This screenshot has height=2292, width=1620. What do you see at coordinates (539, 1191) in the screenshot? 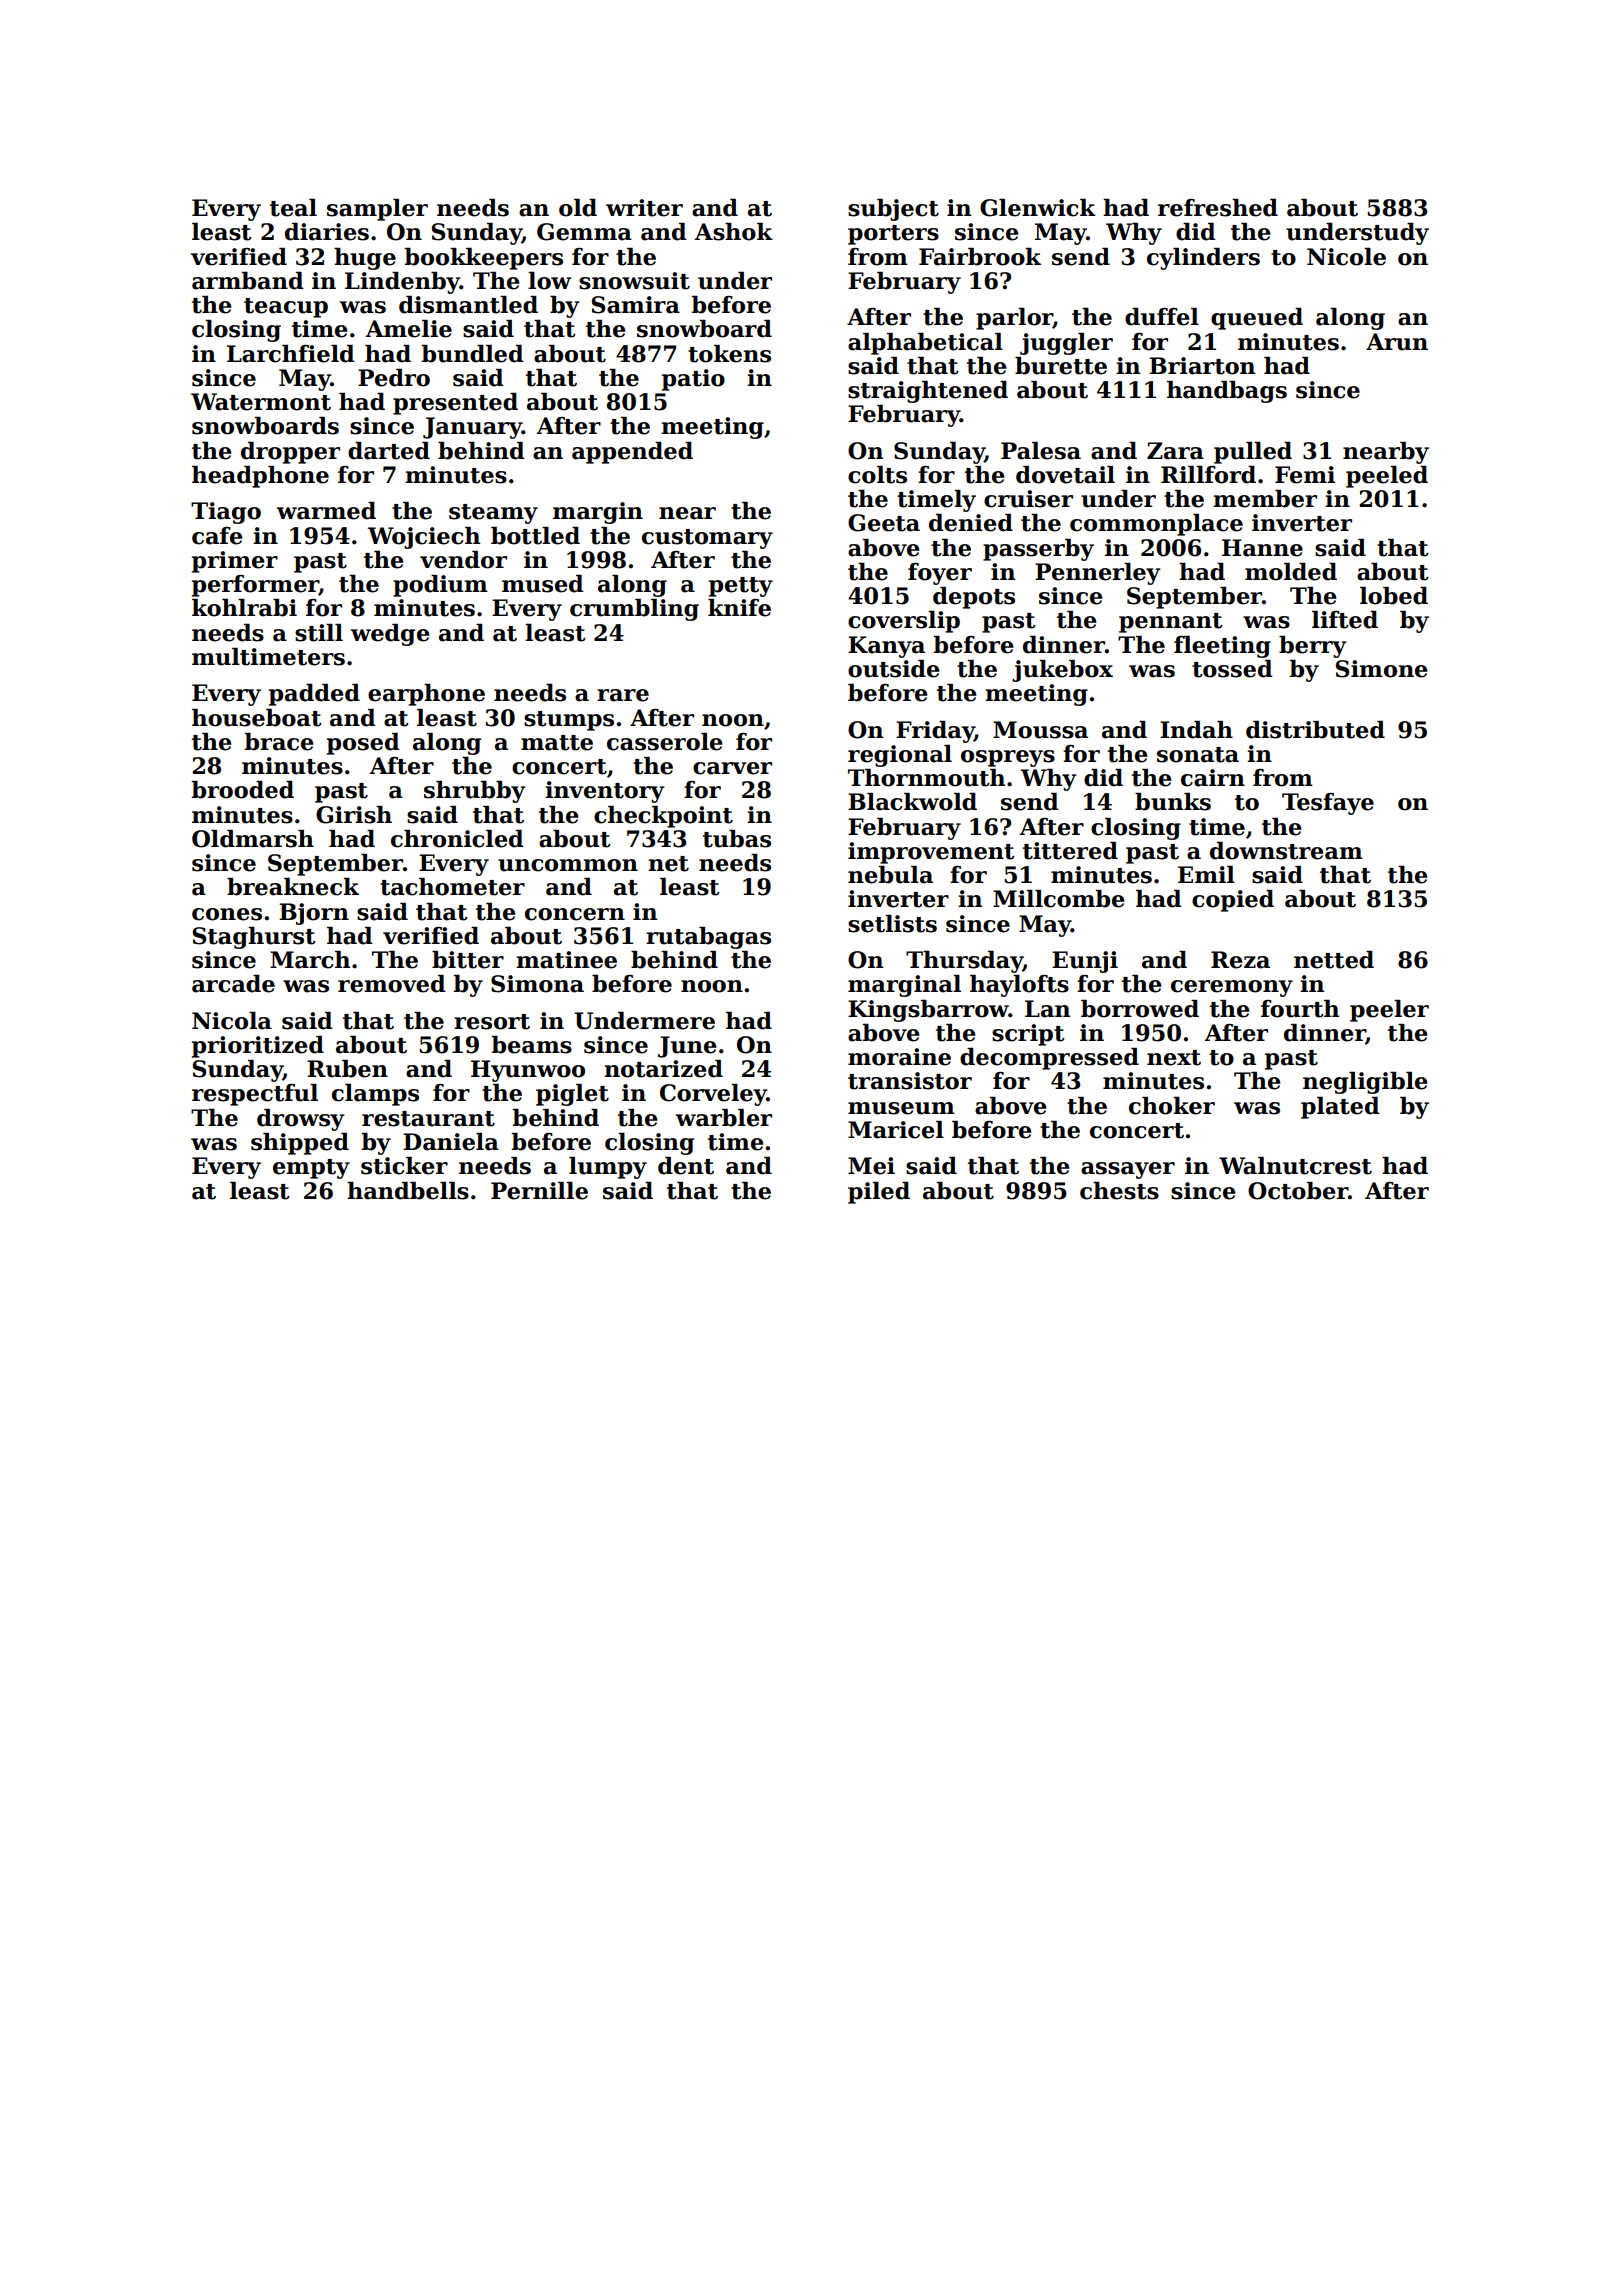
I see `Pernille` at bounding box center [539, 1191].
